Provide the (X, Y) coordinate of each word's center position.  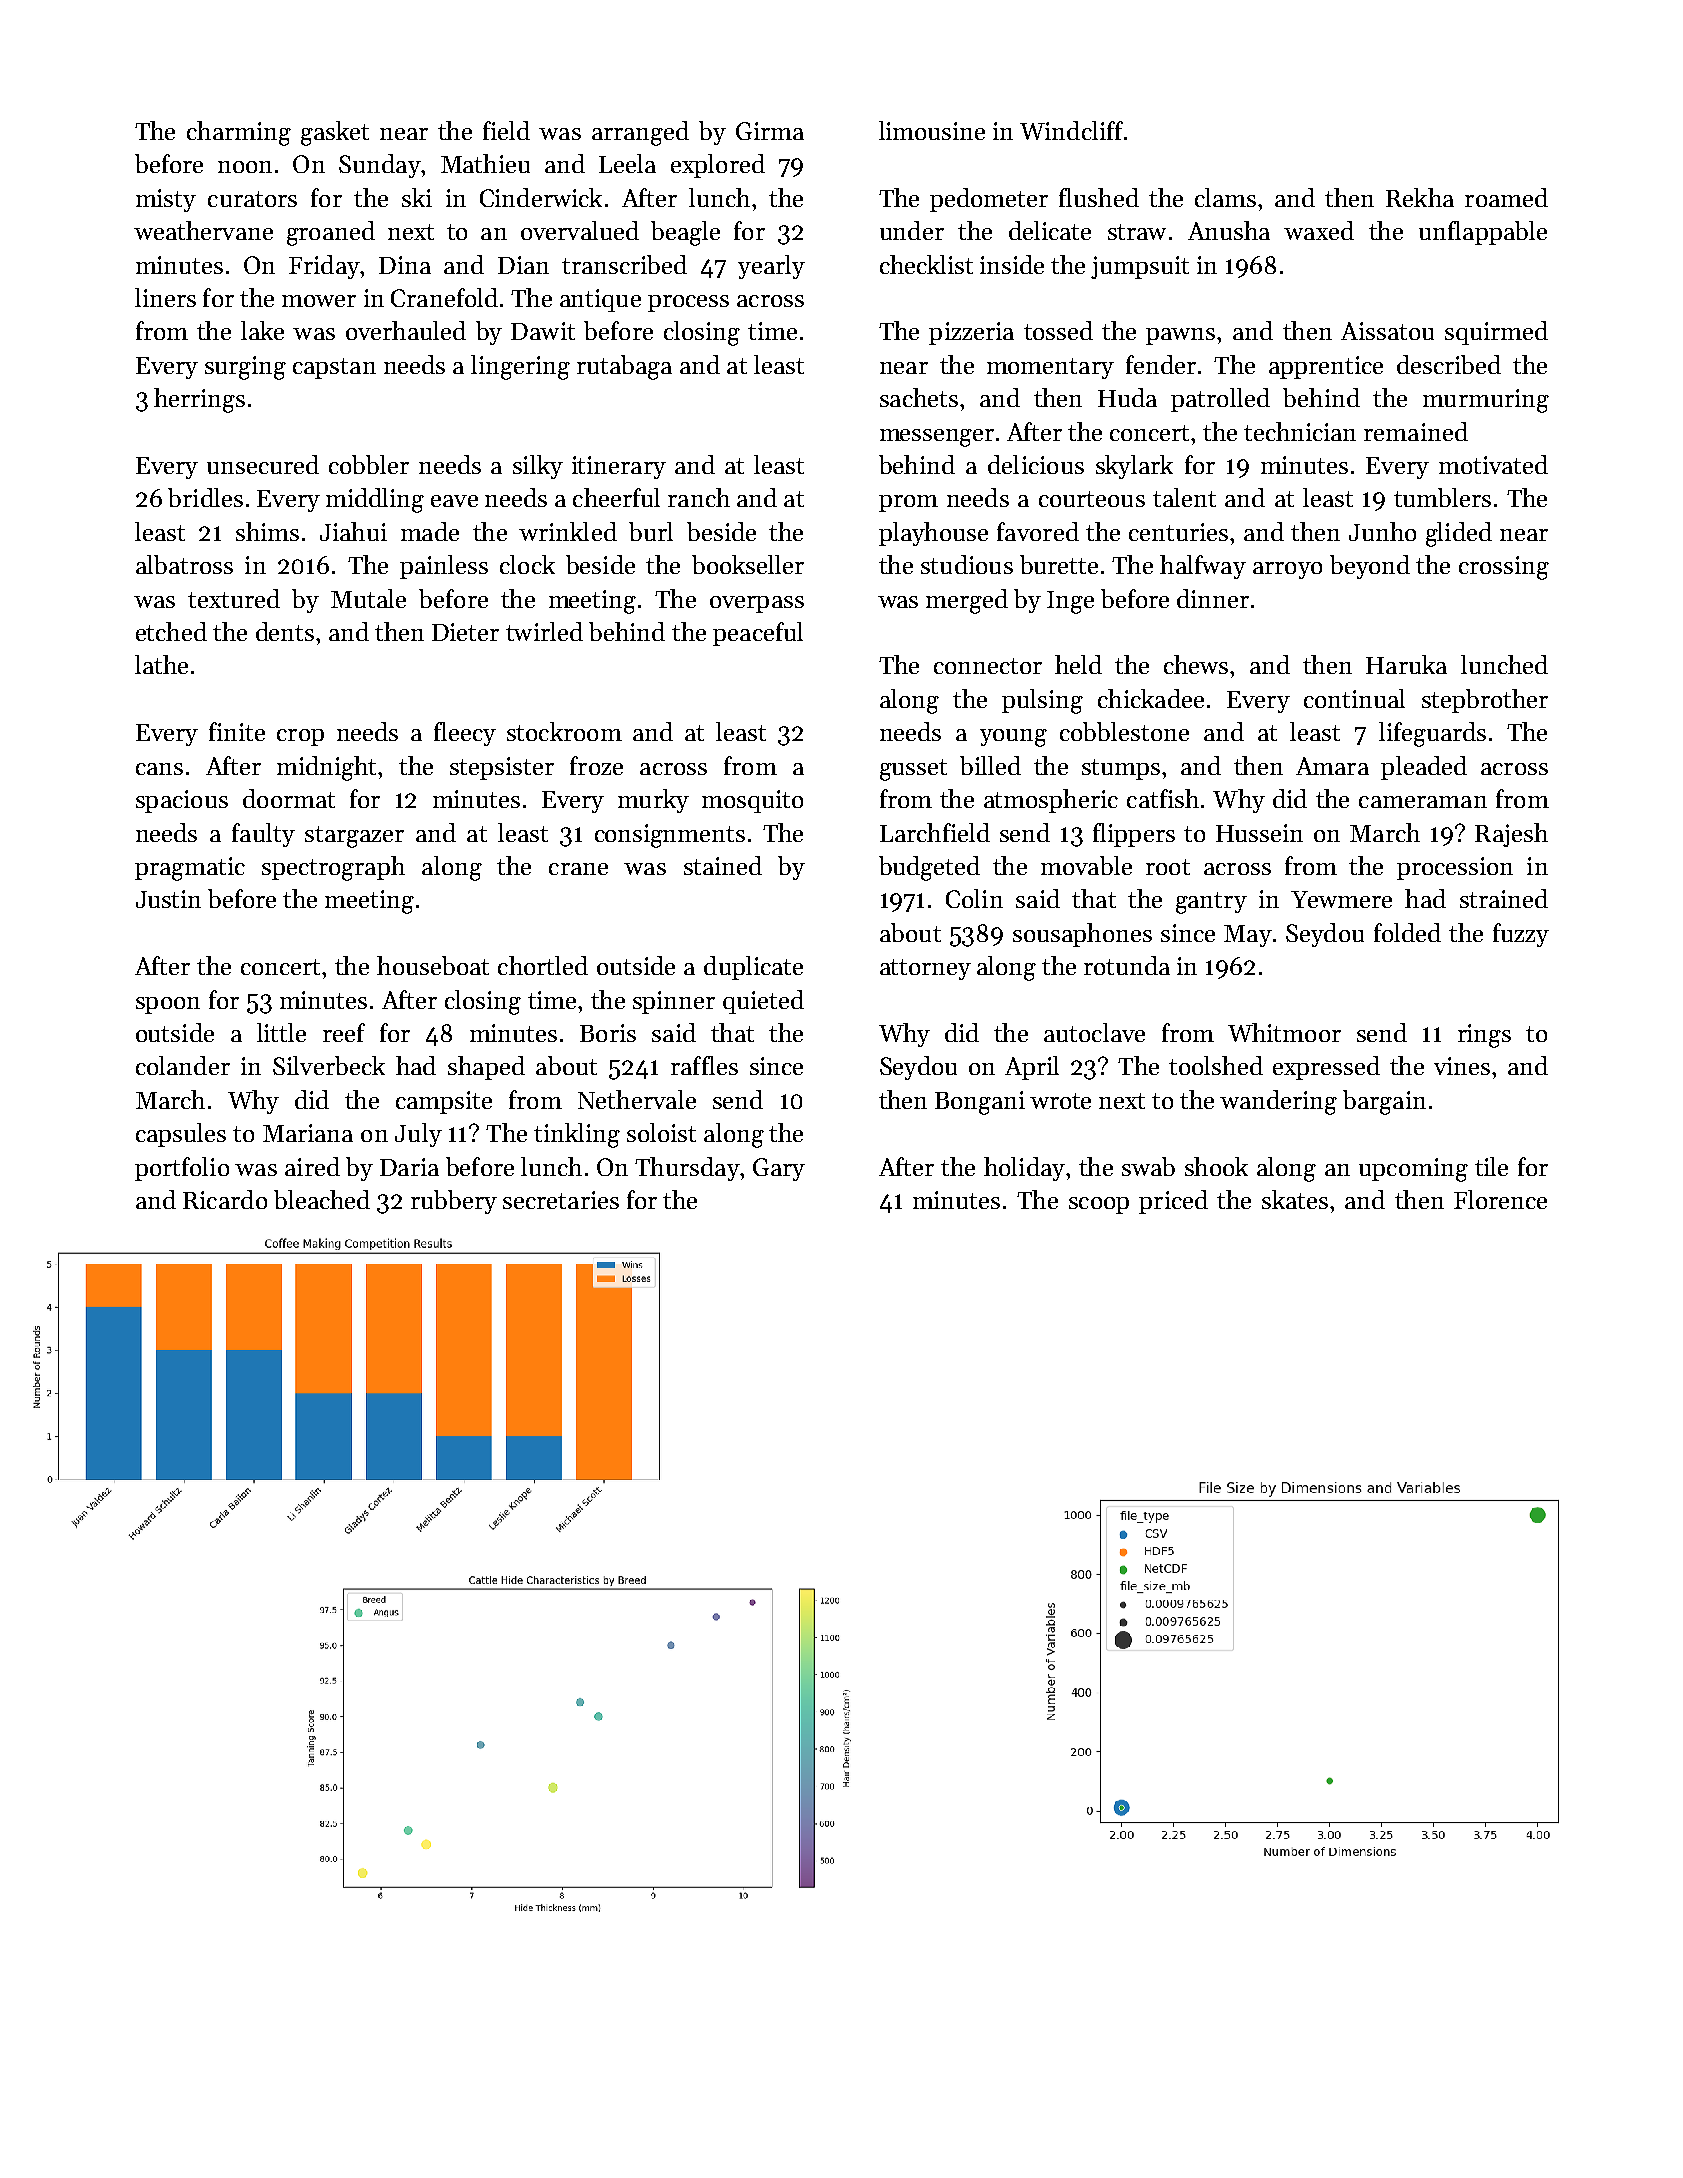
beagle (685, 233)
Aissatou (1387, 331)
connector (988, 666)
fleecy (465, 734)
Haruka (1406, 664)
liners (165, 297)
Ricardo (225, 1199)
